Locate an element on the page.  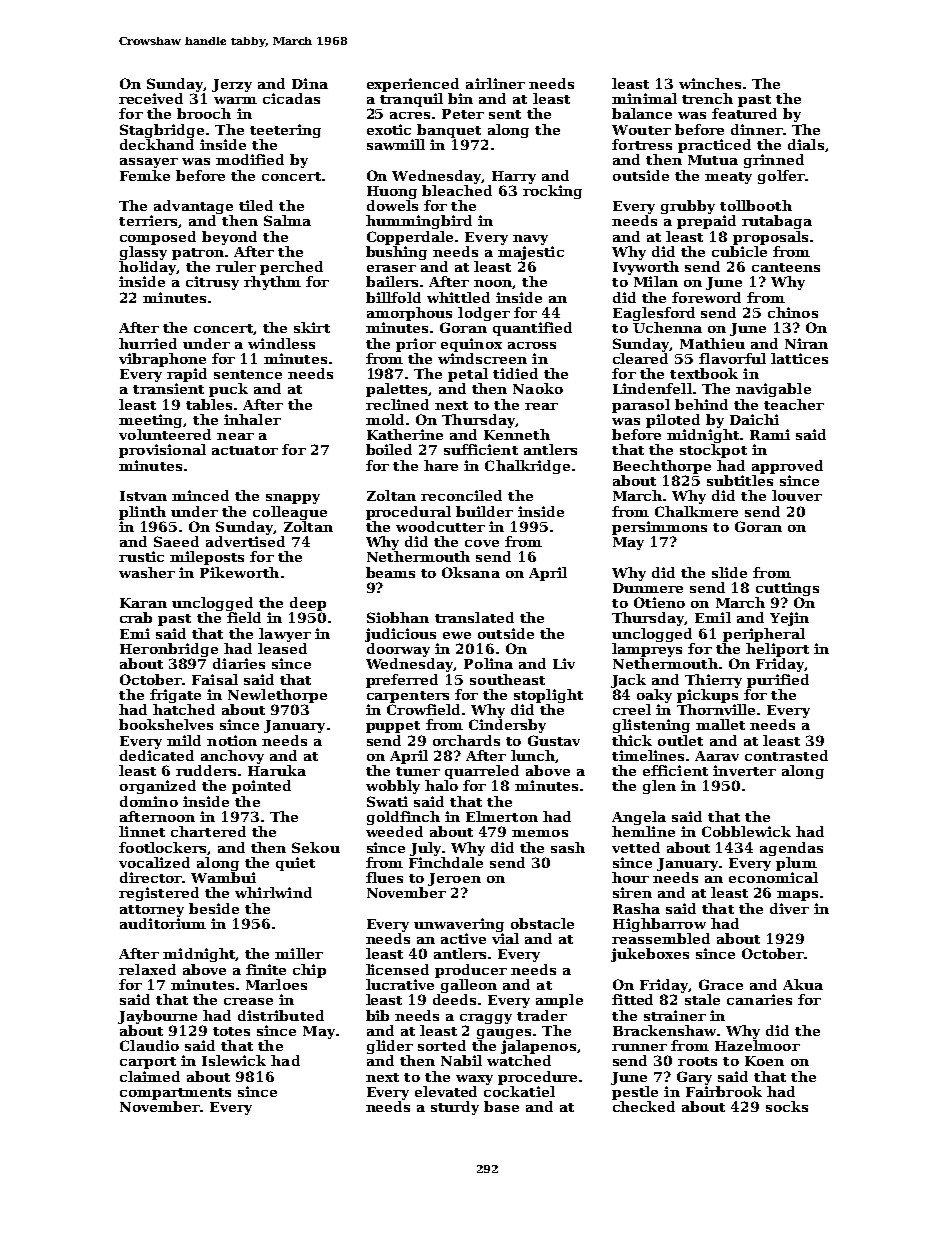
flues is located at coordinates (384, 877).
